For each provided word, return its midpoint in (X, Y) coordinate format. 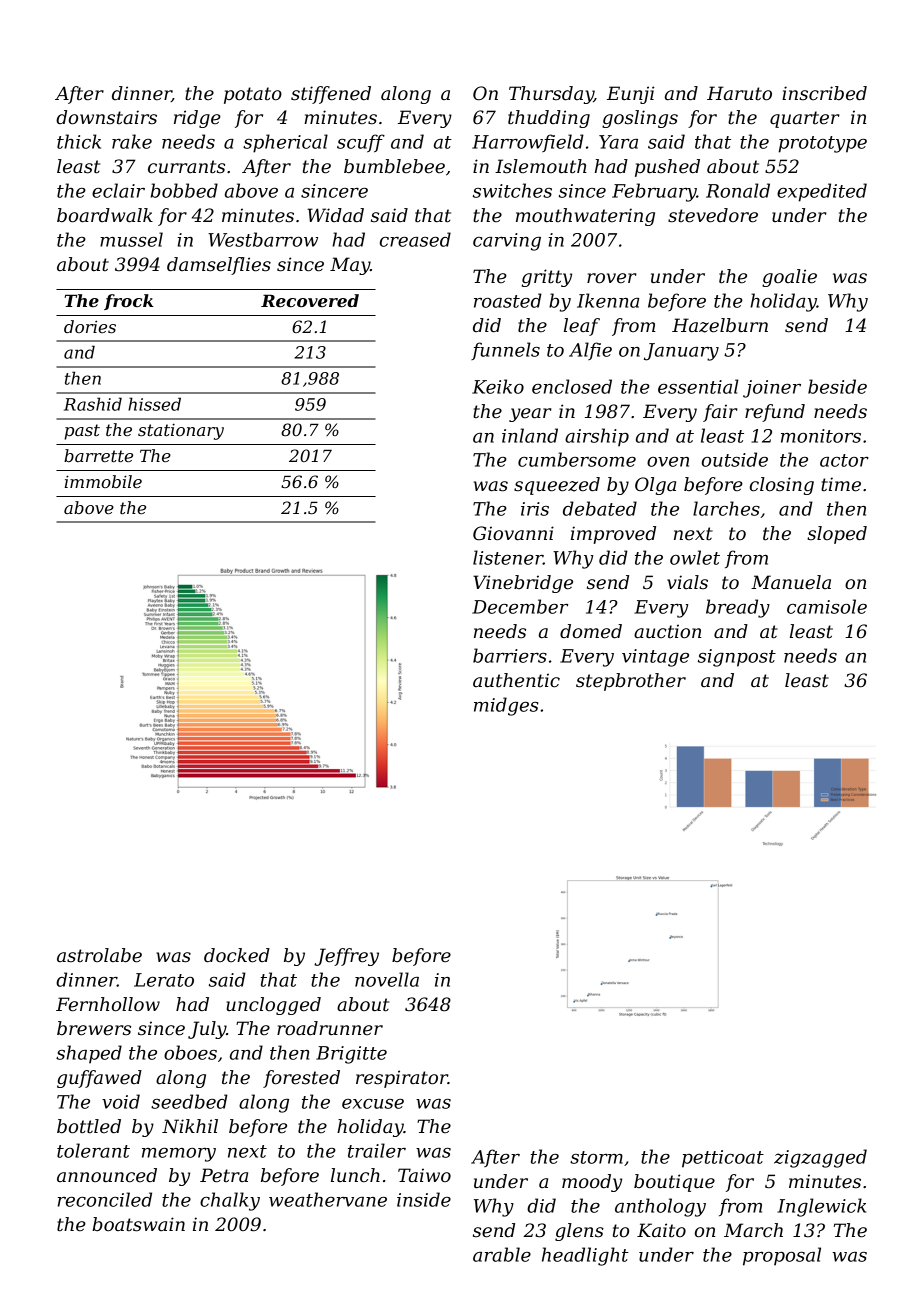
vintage (655, 658)
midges (506, 706)
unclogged (273, 1006)
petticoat (723, 1159)
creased (415, 239)
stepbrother (631, 682)
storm (596, 1157)
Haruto (739, 93)
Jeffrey (346, 957)
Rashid (93, 404)
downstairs (106, 117)
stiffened (331, 95)
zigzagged (820, 1158)
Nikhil (190, 1126)
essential (698, 386)
